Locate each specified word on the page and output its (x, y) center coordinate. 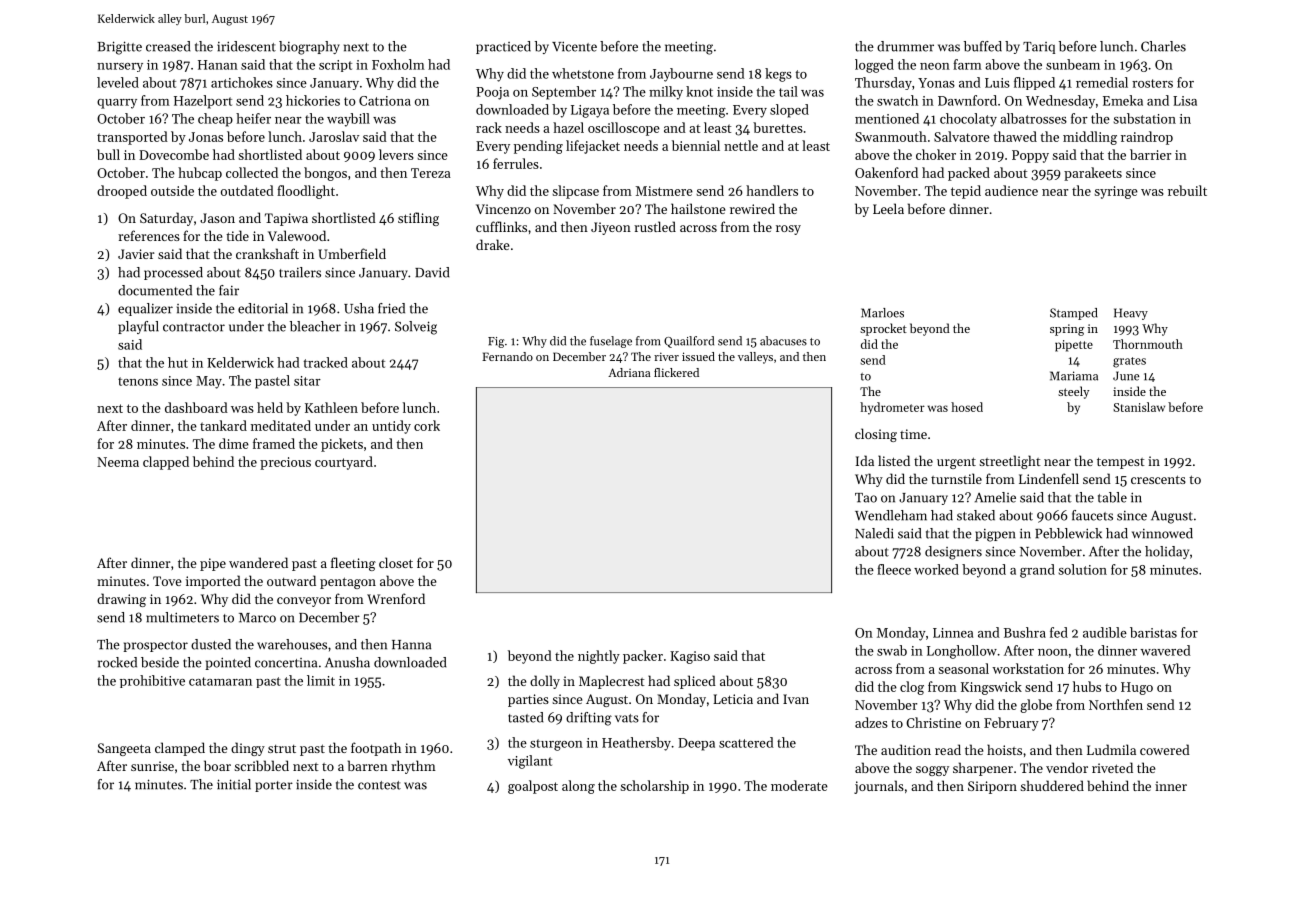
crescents (1158, 479)
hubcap (200, 174)
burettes (778, 127)
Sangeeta (124, 749)
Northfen (1116, 704)
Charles (1163, 46)
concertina (286, 663)
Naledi (874, 533)
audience (1011, 190)
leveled (118, 82)
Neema (118, 462)
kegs (778, 75)
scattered (746, 742)
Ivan (796, 699)
